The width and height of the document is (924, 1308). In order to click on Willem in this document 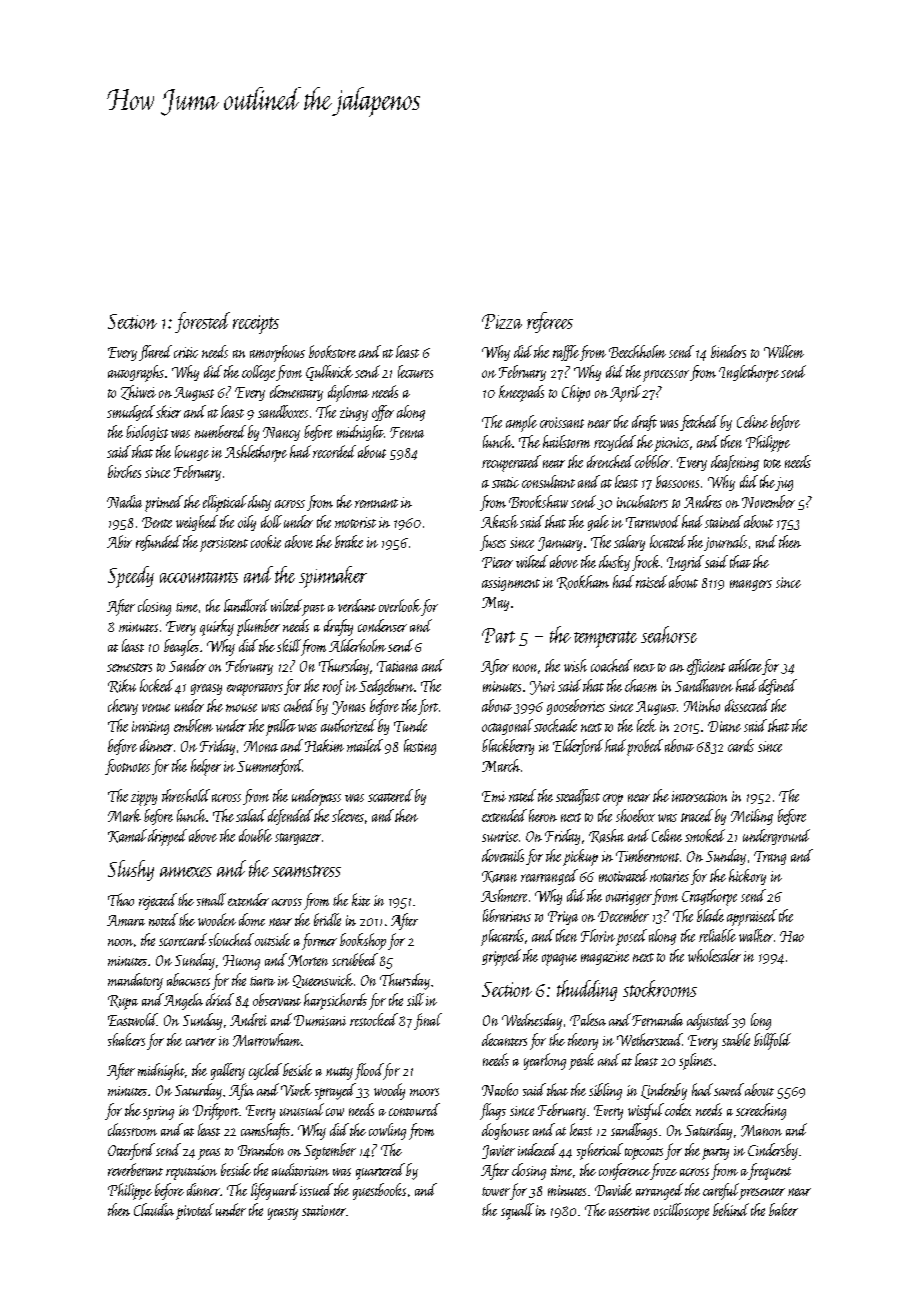, I will do `click(784, 351)`.
